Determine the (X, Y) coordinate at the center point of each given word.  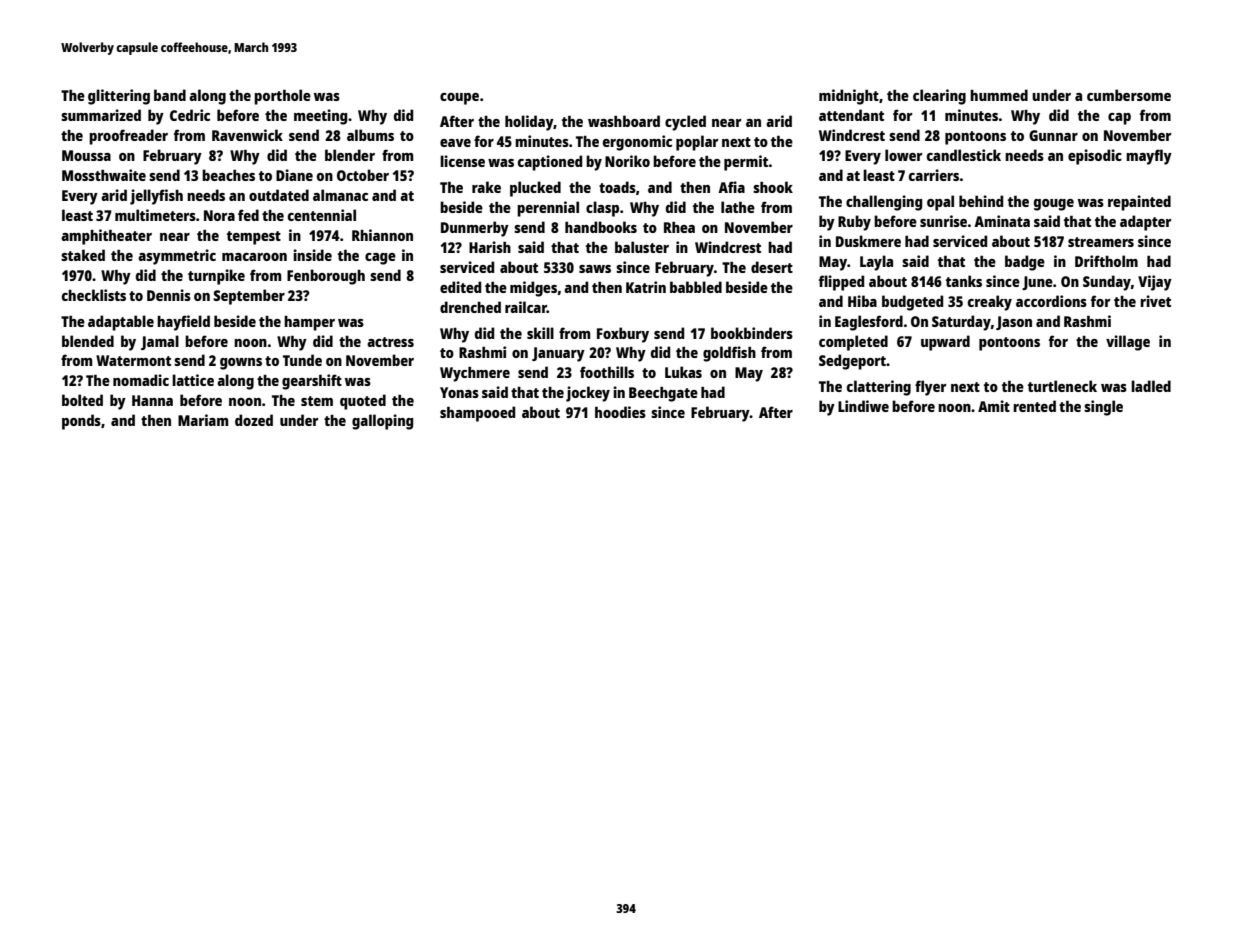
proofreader (128, 137)
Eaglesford (869, 323)
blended (88, 341)
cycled (685, 123)
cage (380, 259)
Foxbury (623, 335)
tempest (254, 238)
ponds (81, 422)
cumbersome (1129, 95)
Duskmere (868, 241)
